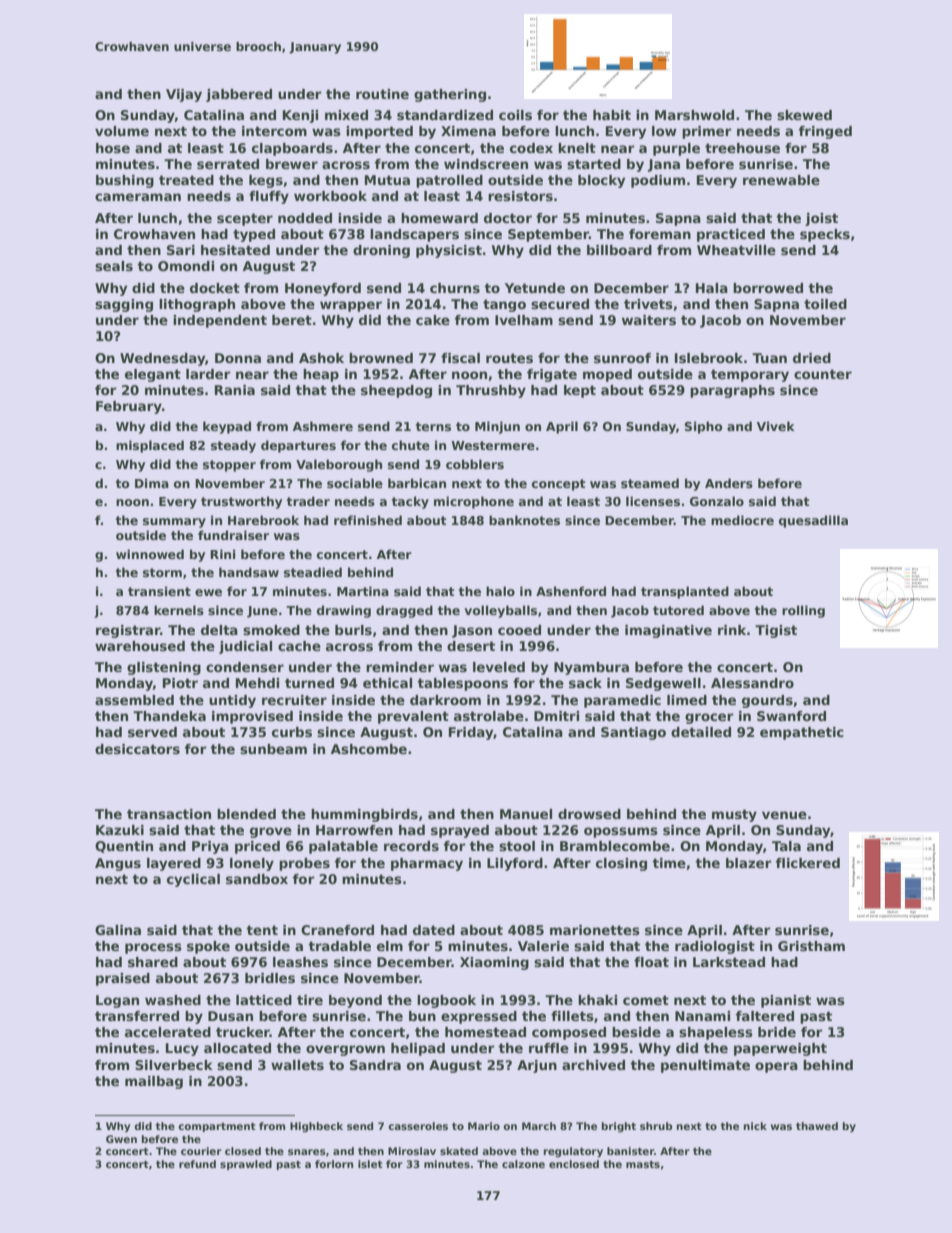  I want to click on coils, so click(515, 115).
